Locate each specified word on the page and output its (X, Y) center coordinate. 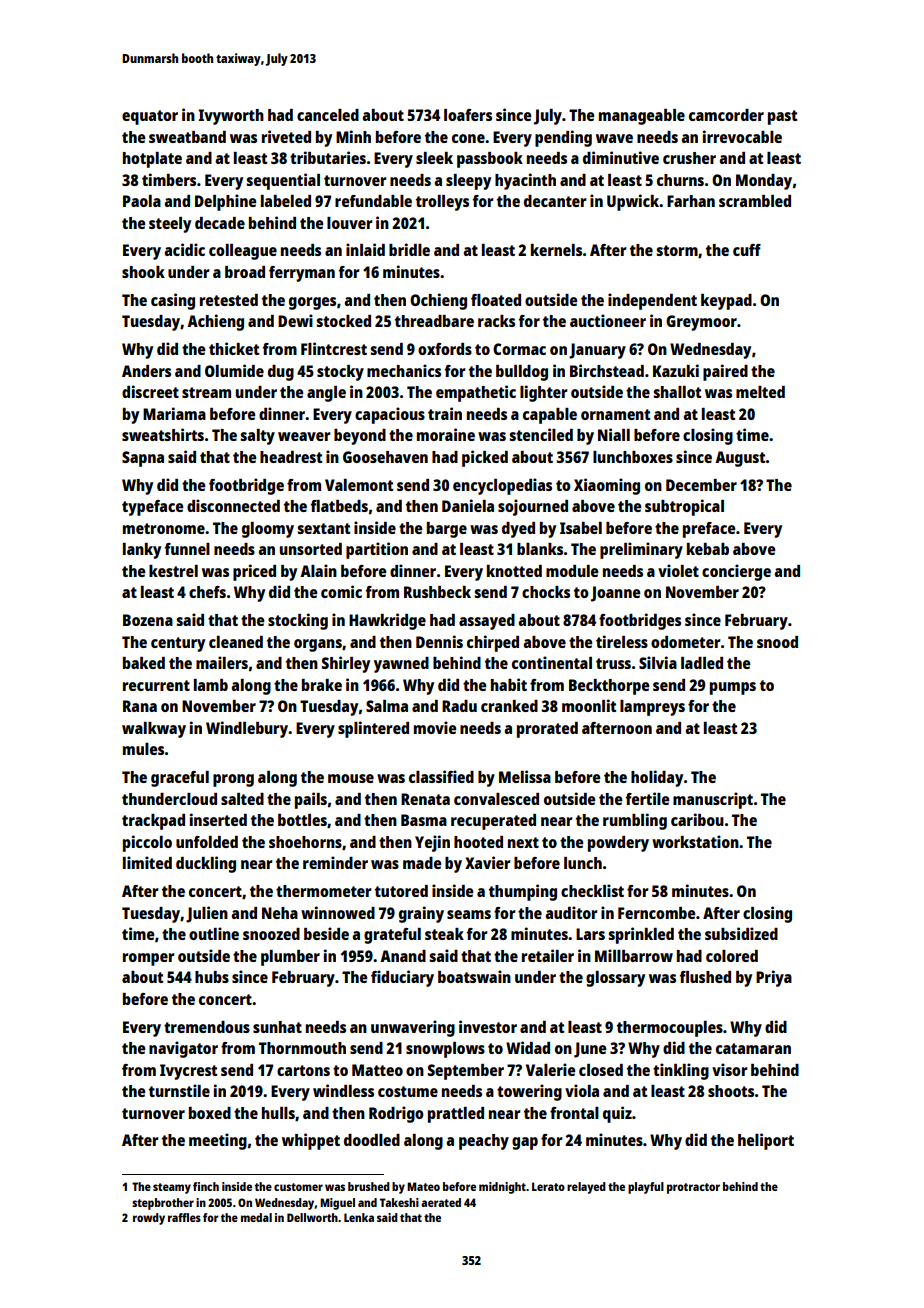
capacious (390, 415)
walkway (154, 730)
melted (760, 392)
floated (496, 300)
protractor (693, 1188)
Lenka (359, 1217)
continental (552, 662)
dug (281, 373)
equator (150, 117)
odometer (686, 642)
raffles (184, 1217)
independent (652, 301)
